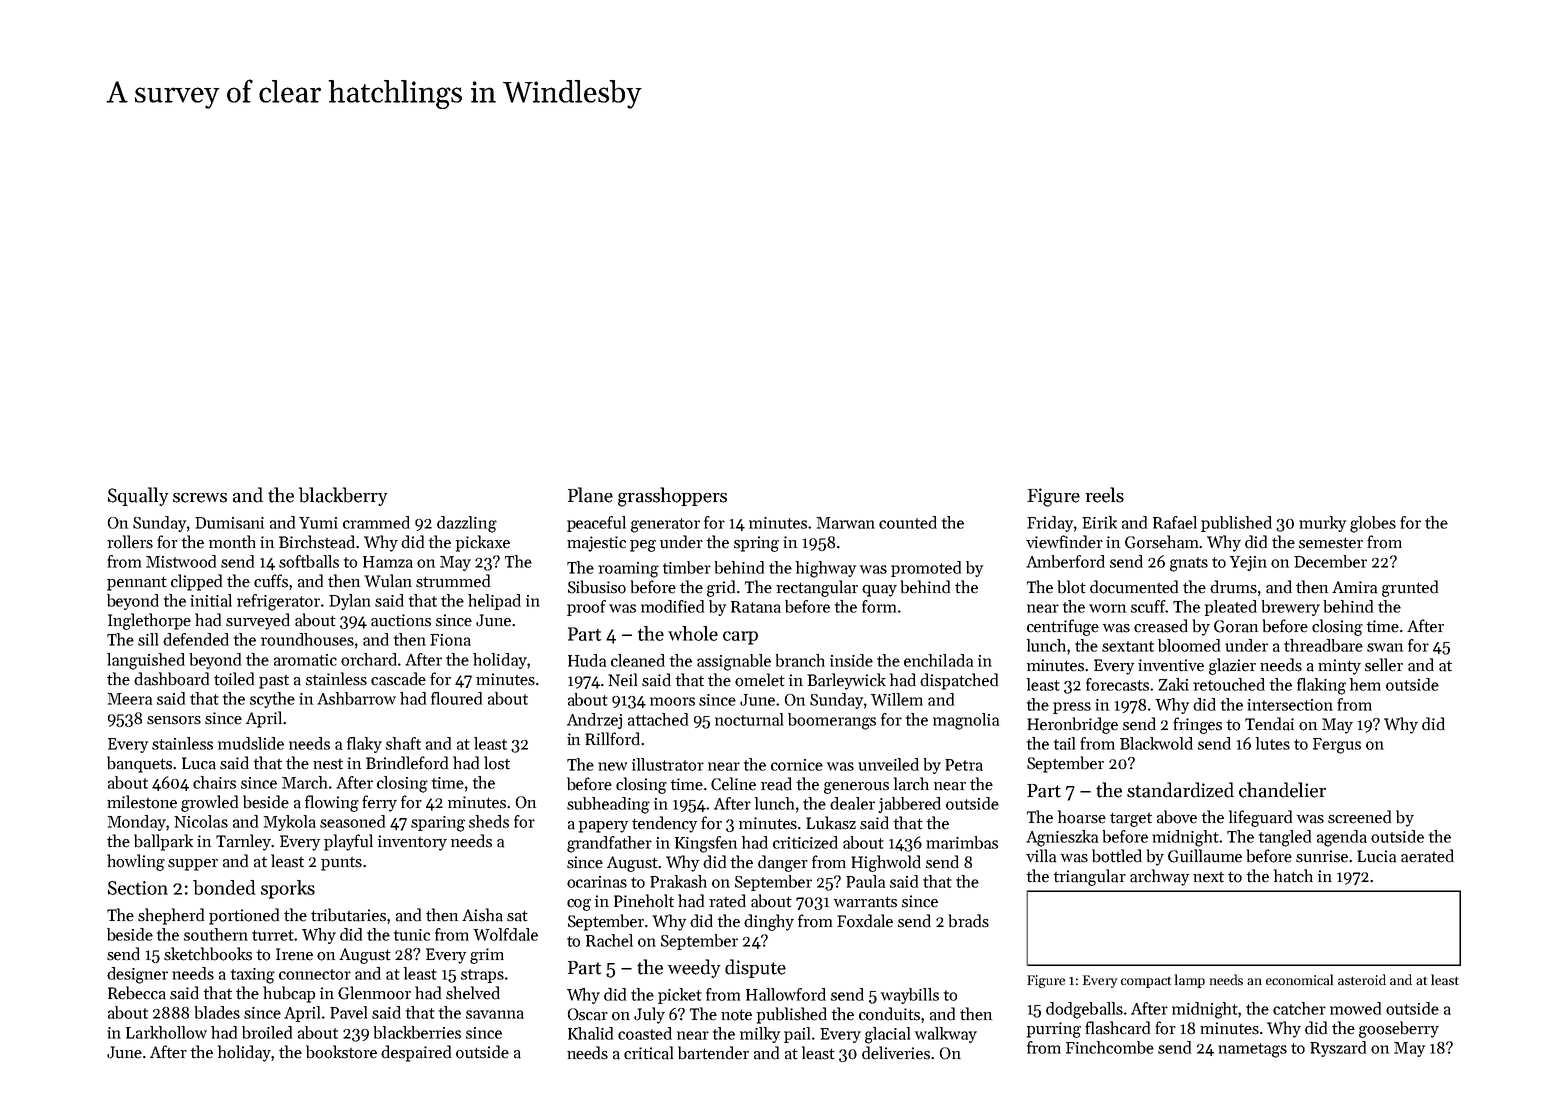  I want to click on Fergus, so click(1337, 746).
